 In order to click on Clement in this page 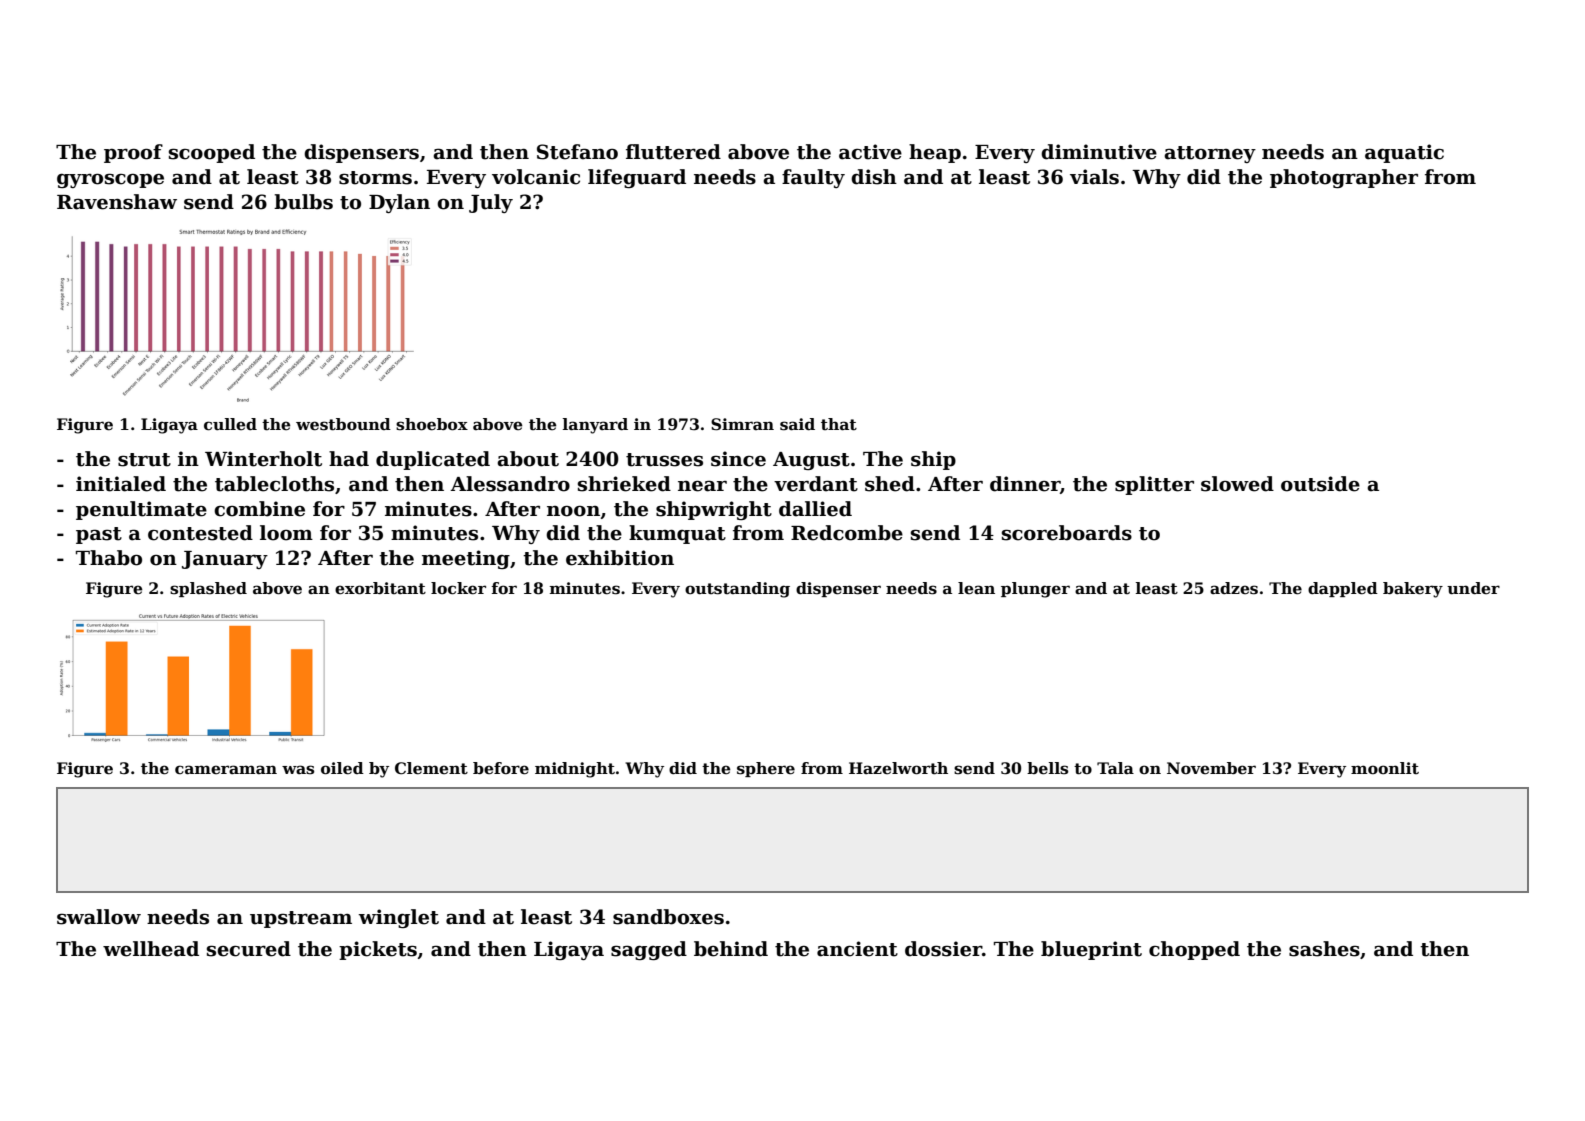, I will do `click(431, 768)`.
